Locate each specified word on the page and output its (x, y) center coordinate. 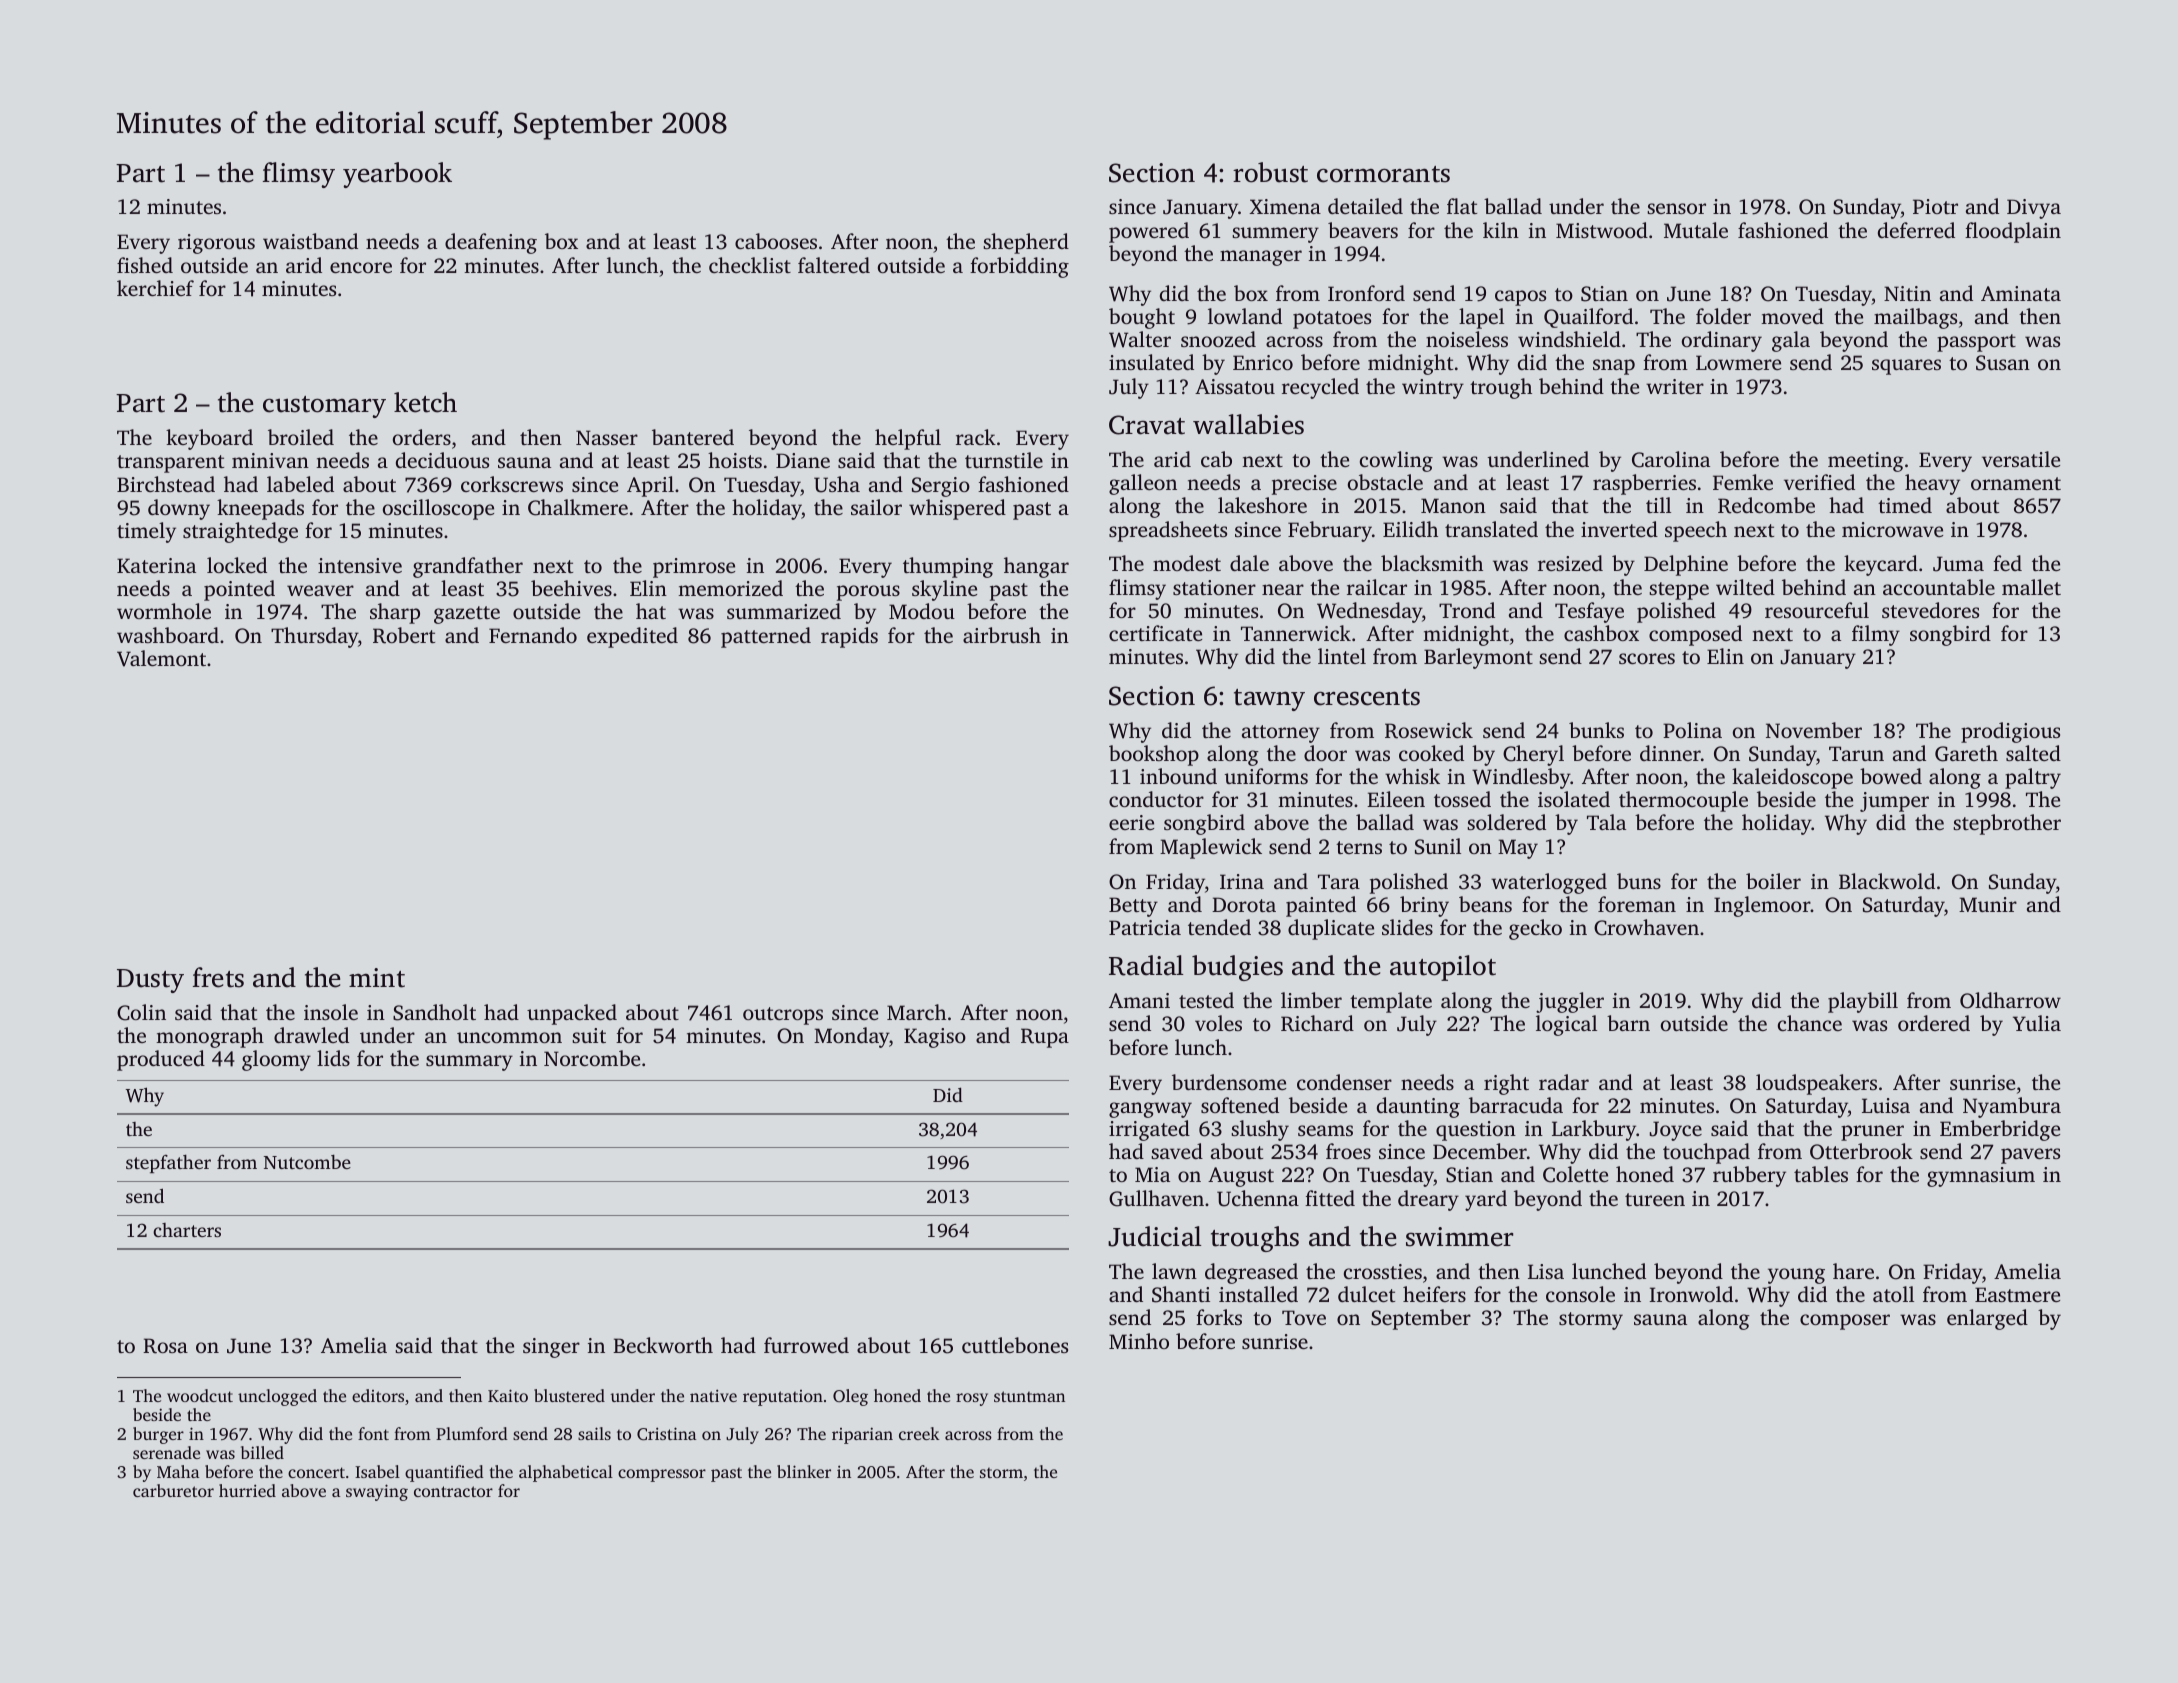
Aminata (2021, 293)
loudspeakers (1816, 1084)
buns (1639, 881)
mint (377, 978)
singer (551, 1348)
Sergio (941, 487)
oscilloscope (438, 509)
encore (361, 267)
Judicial (1155, 1236)
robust (1270, 172)
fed (2007, 563)
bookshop (1154, 755)
